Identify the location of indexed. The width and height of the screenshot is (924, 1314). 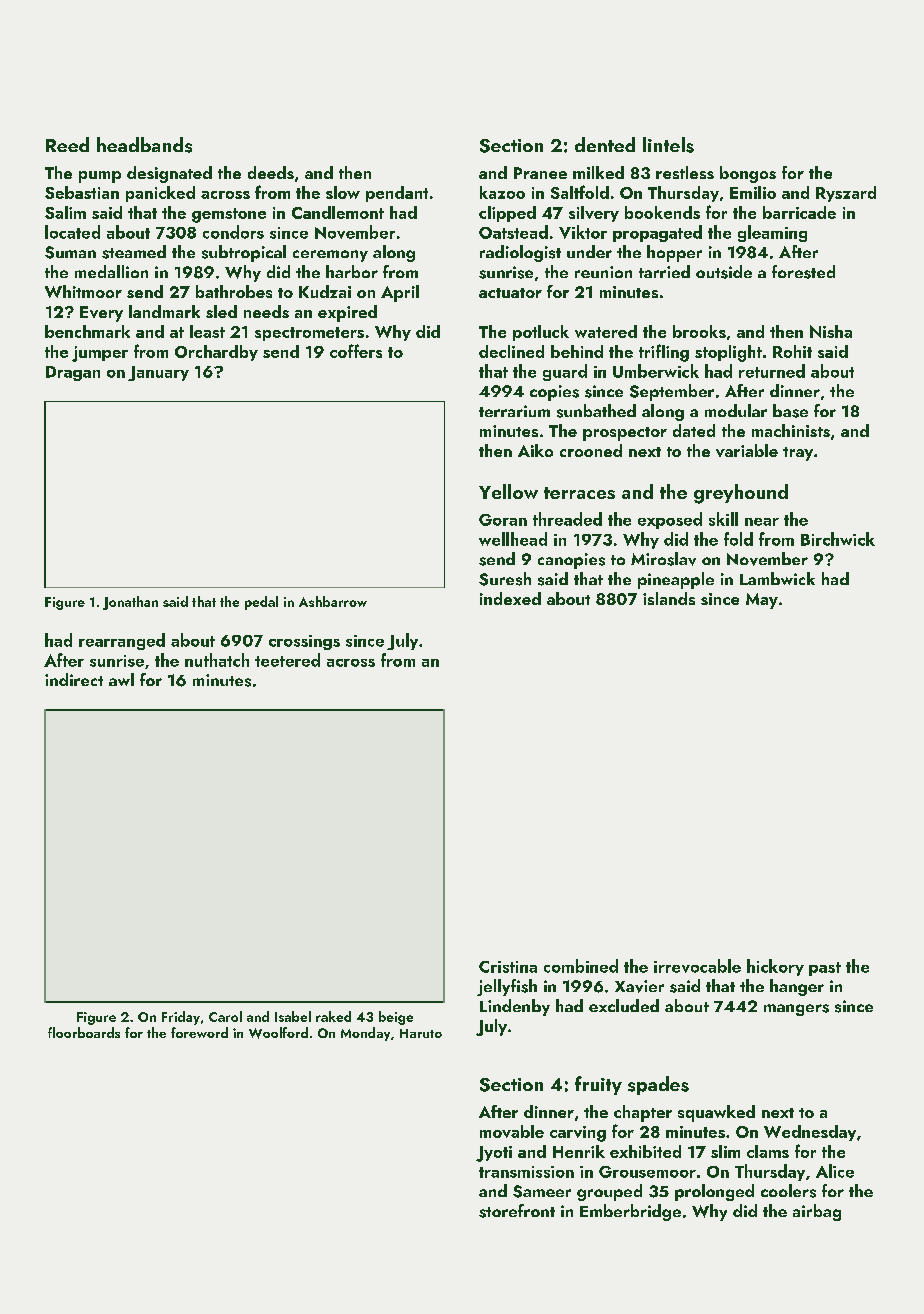
(510, 598).
